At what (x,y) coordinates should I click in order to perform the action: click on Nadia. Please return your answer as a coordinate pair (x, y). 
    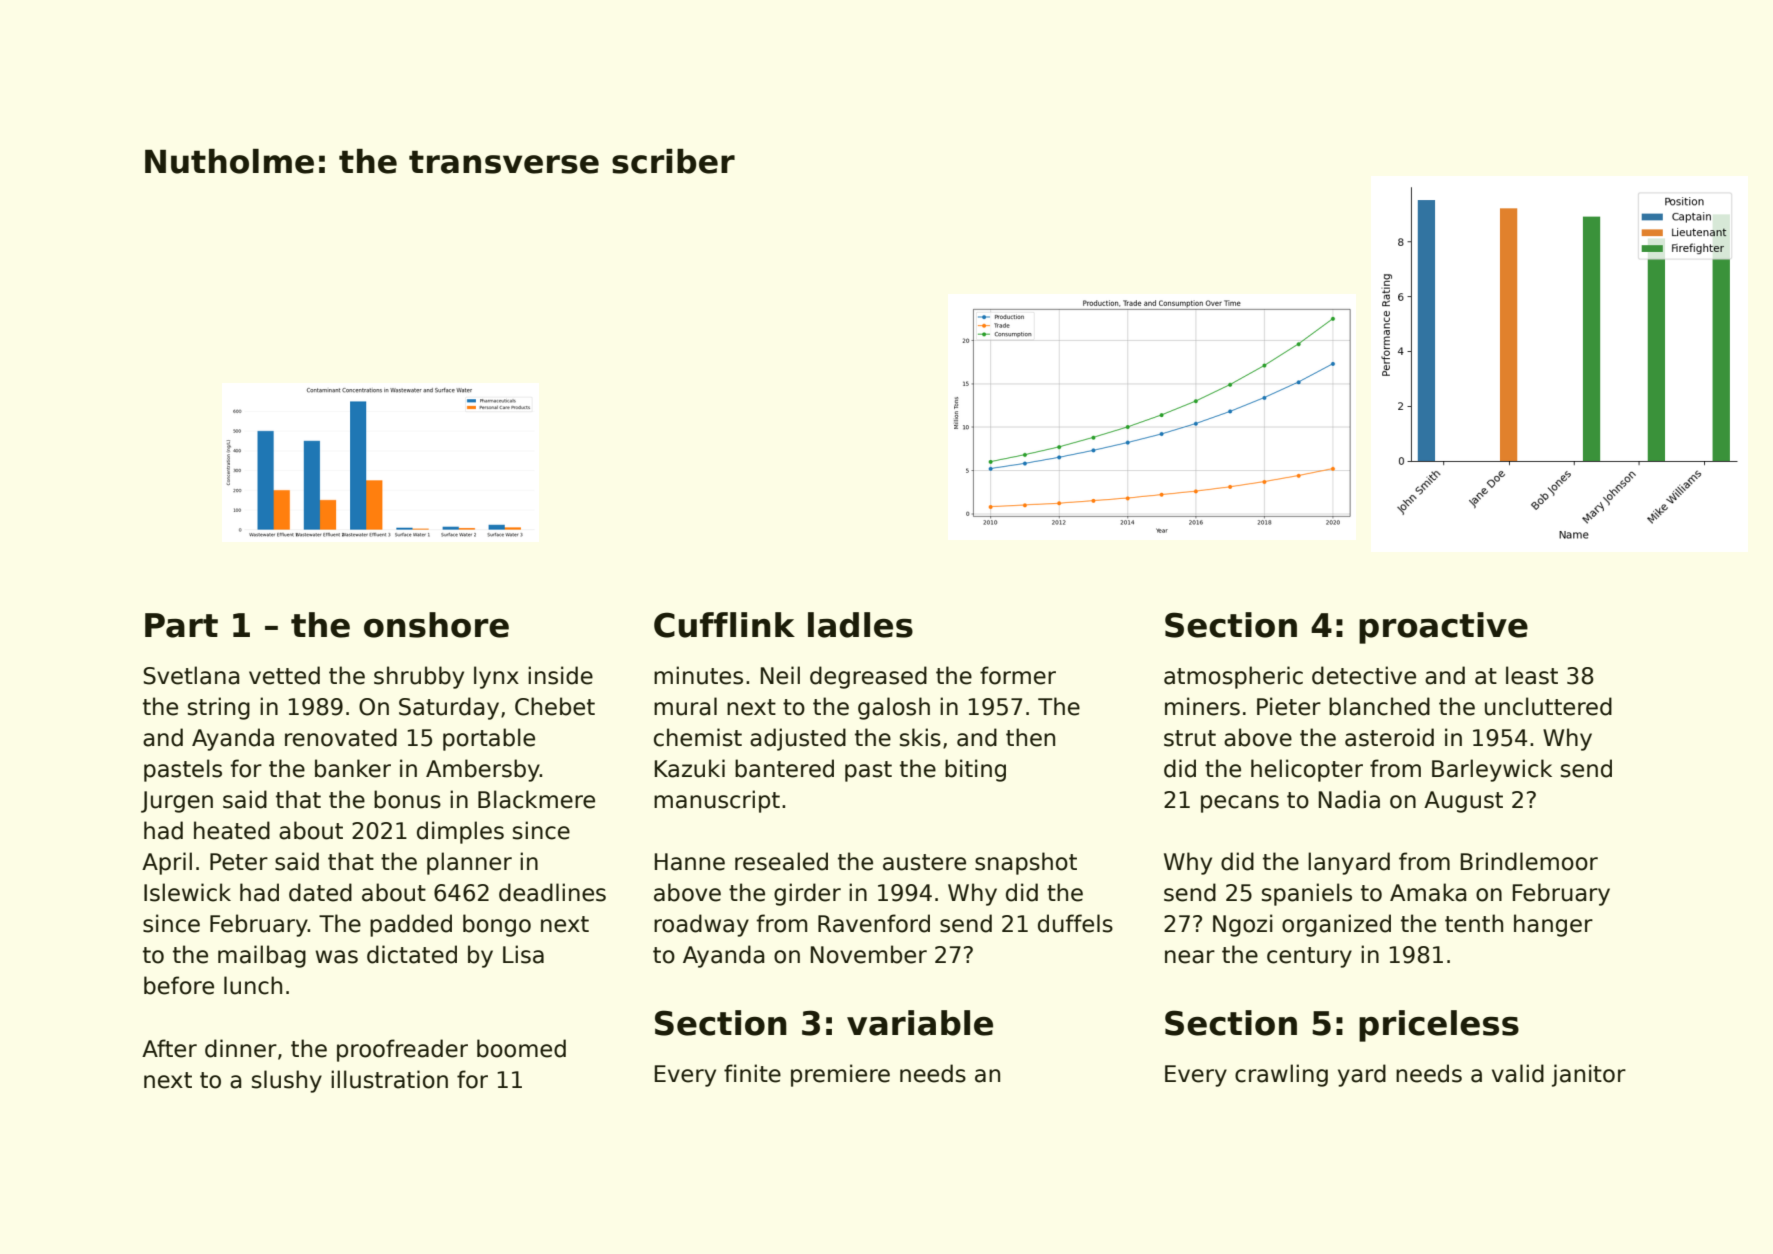
    Looking at the image, I should click on (1349, 799).
